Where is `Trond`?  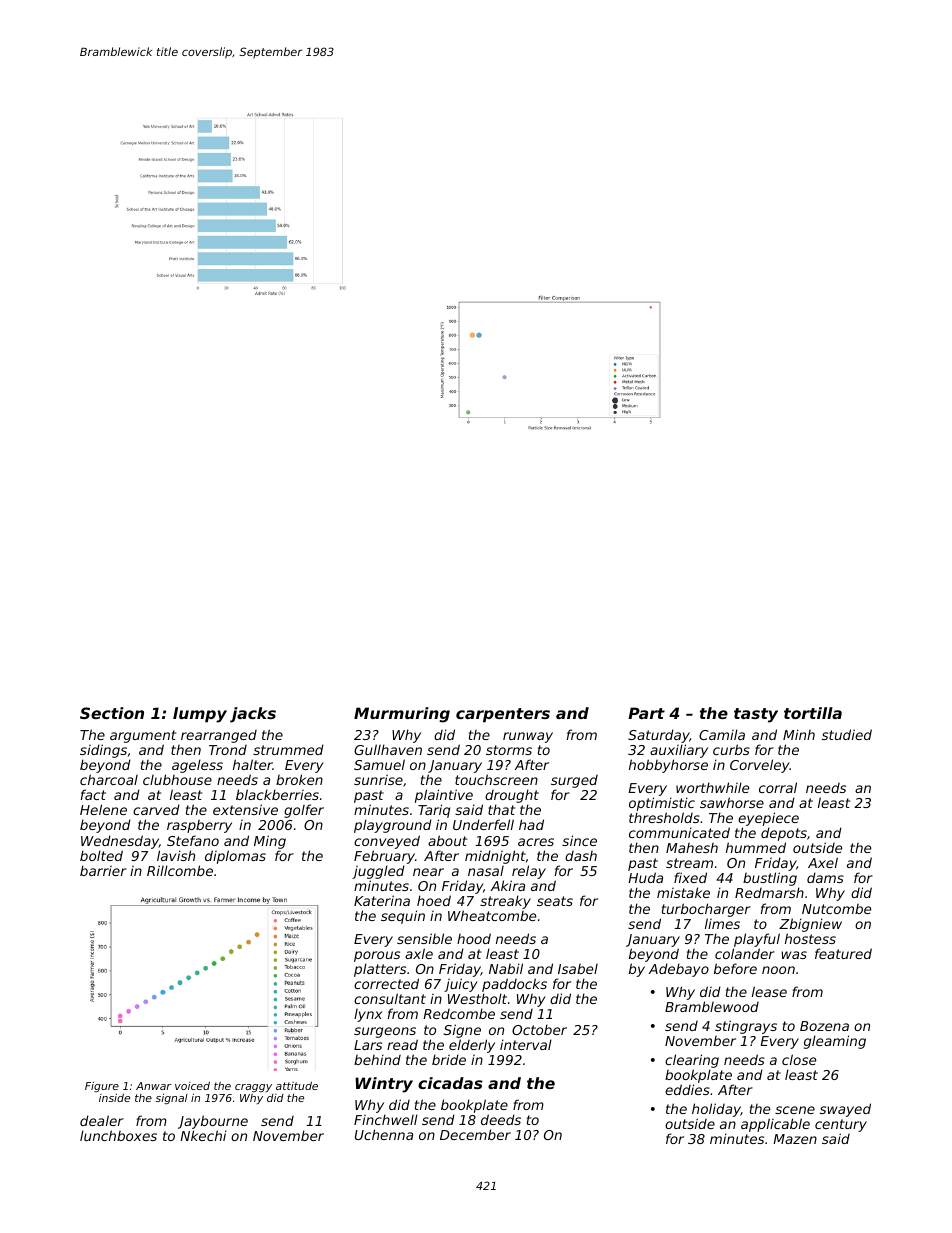 Trond is located at coordinates (228, 750).
